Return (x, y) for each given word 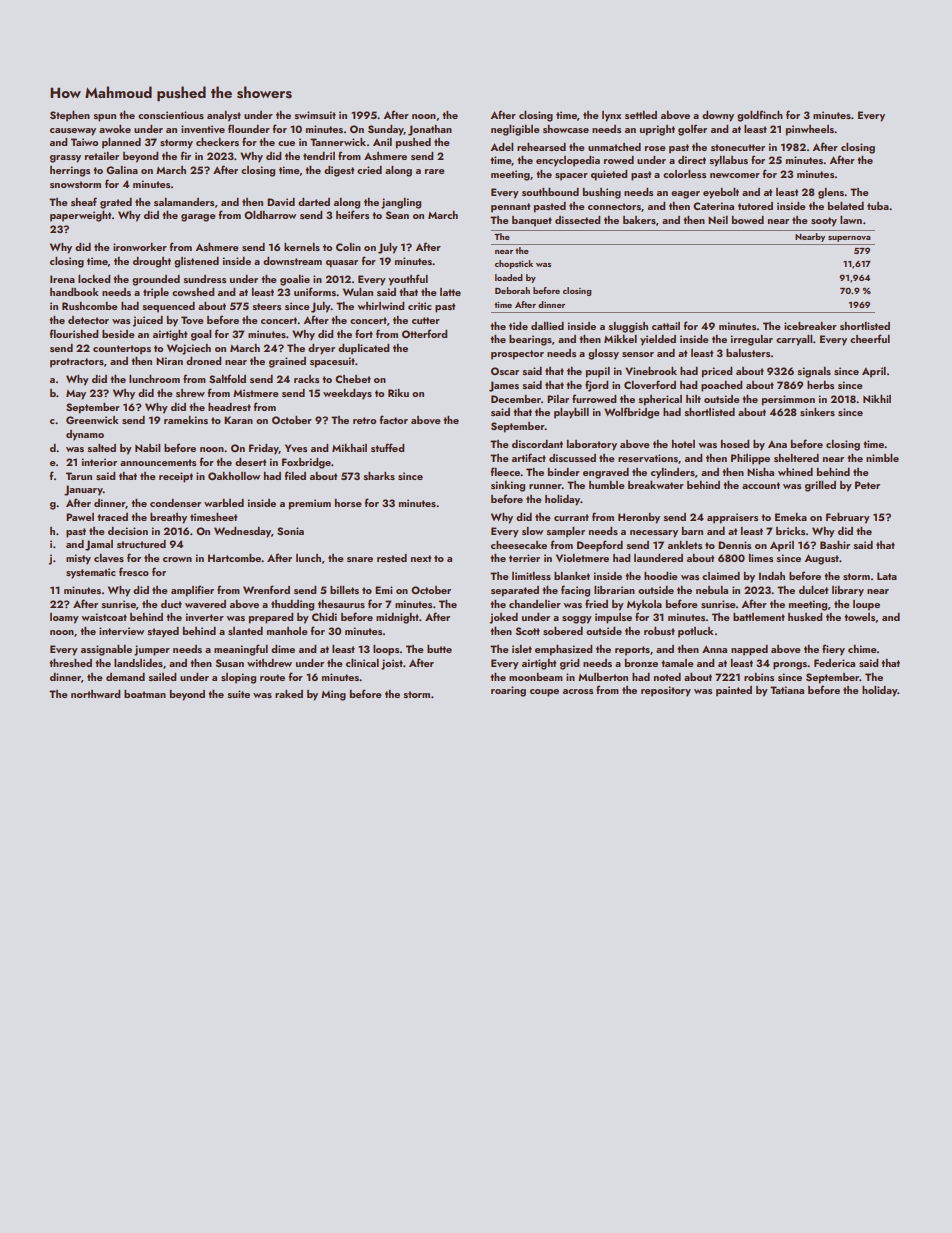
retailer (102, 156)
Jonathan (430, 130)
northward (95, 694)
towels (859, 617)
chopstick (514, 264)
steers (266, 306)
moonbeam (536, 677)
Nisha (760, 472)
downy (718, 116)
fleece (505, 471)
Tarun (79, 476)
